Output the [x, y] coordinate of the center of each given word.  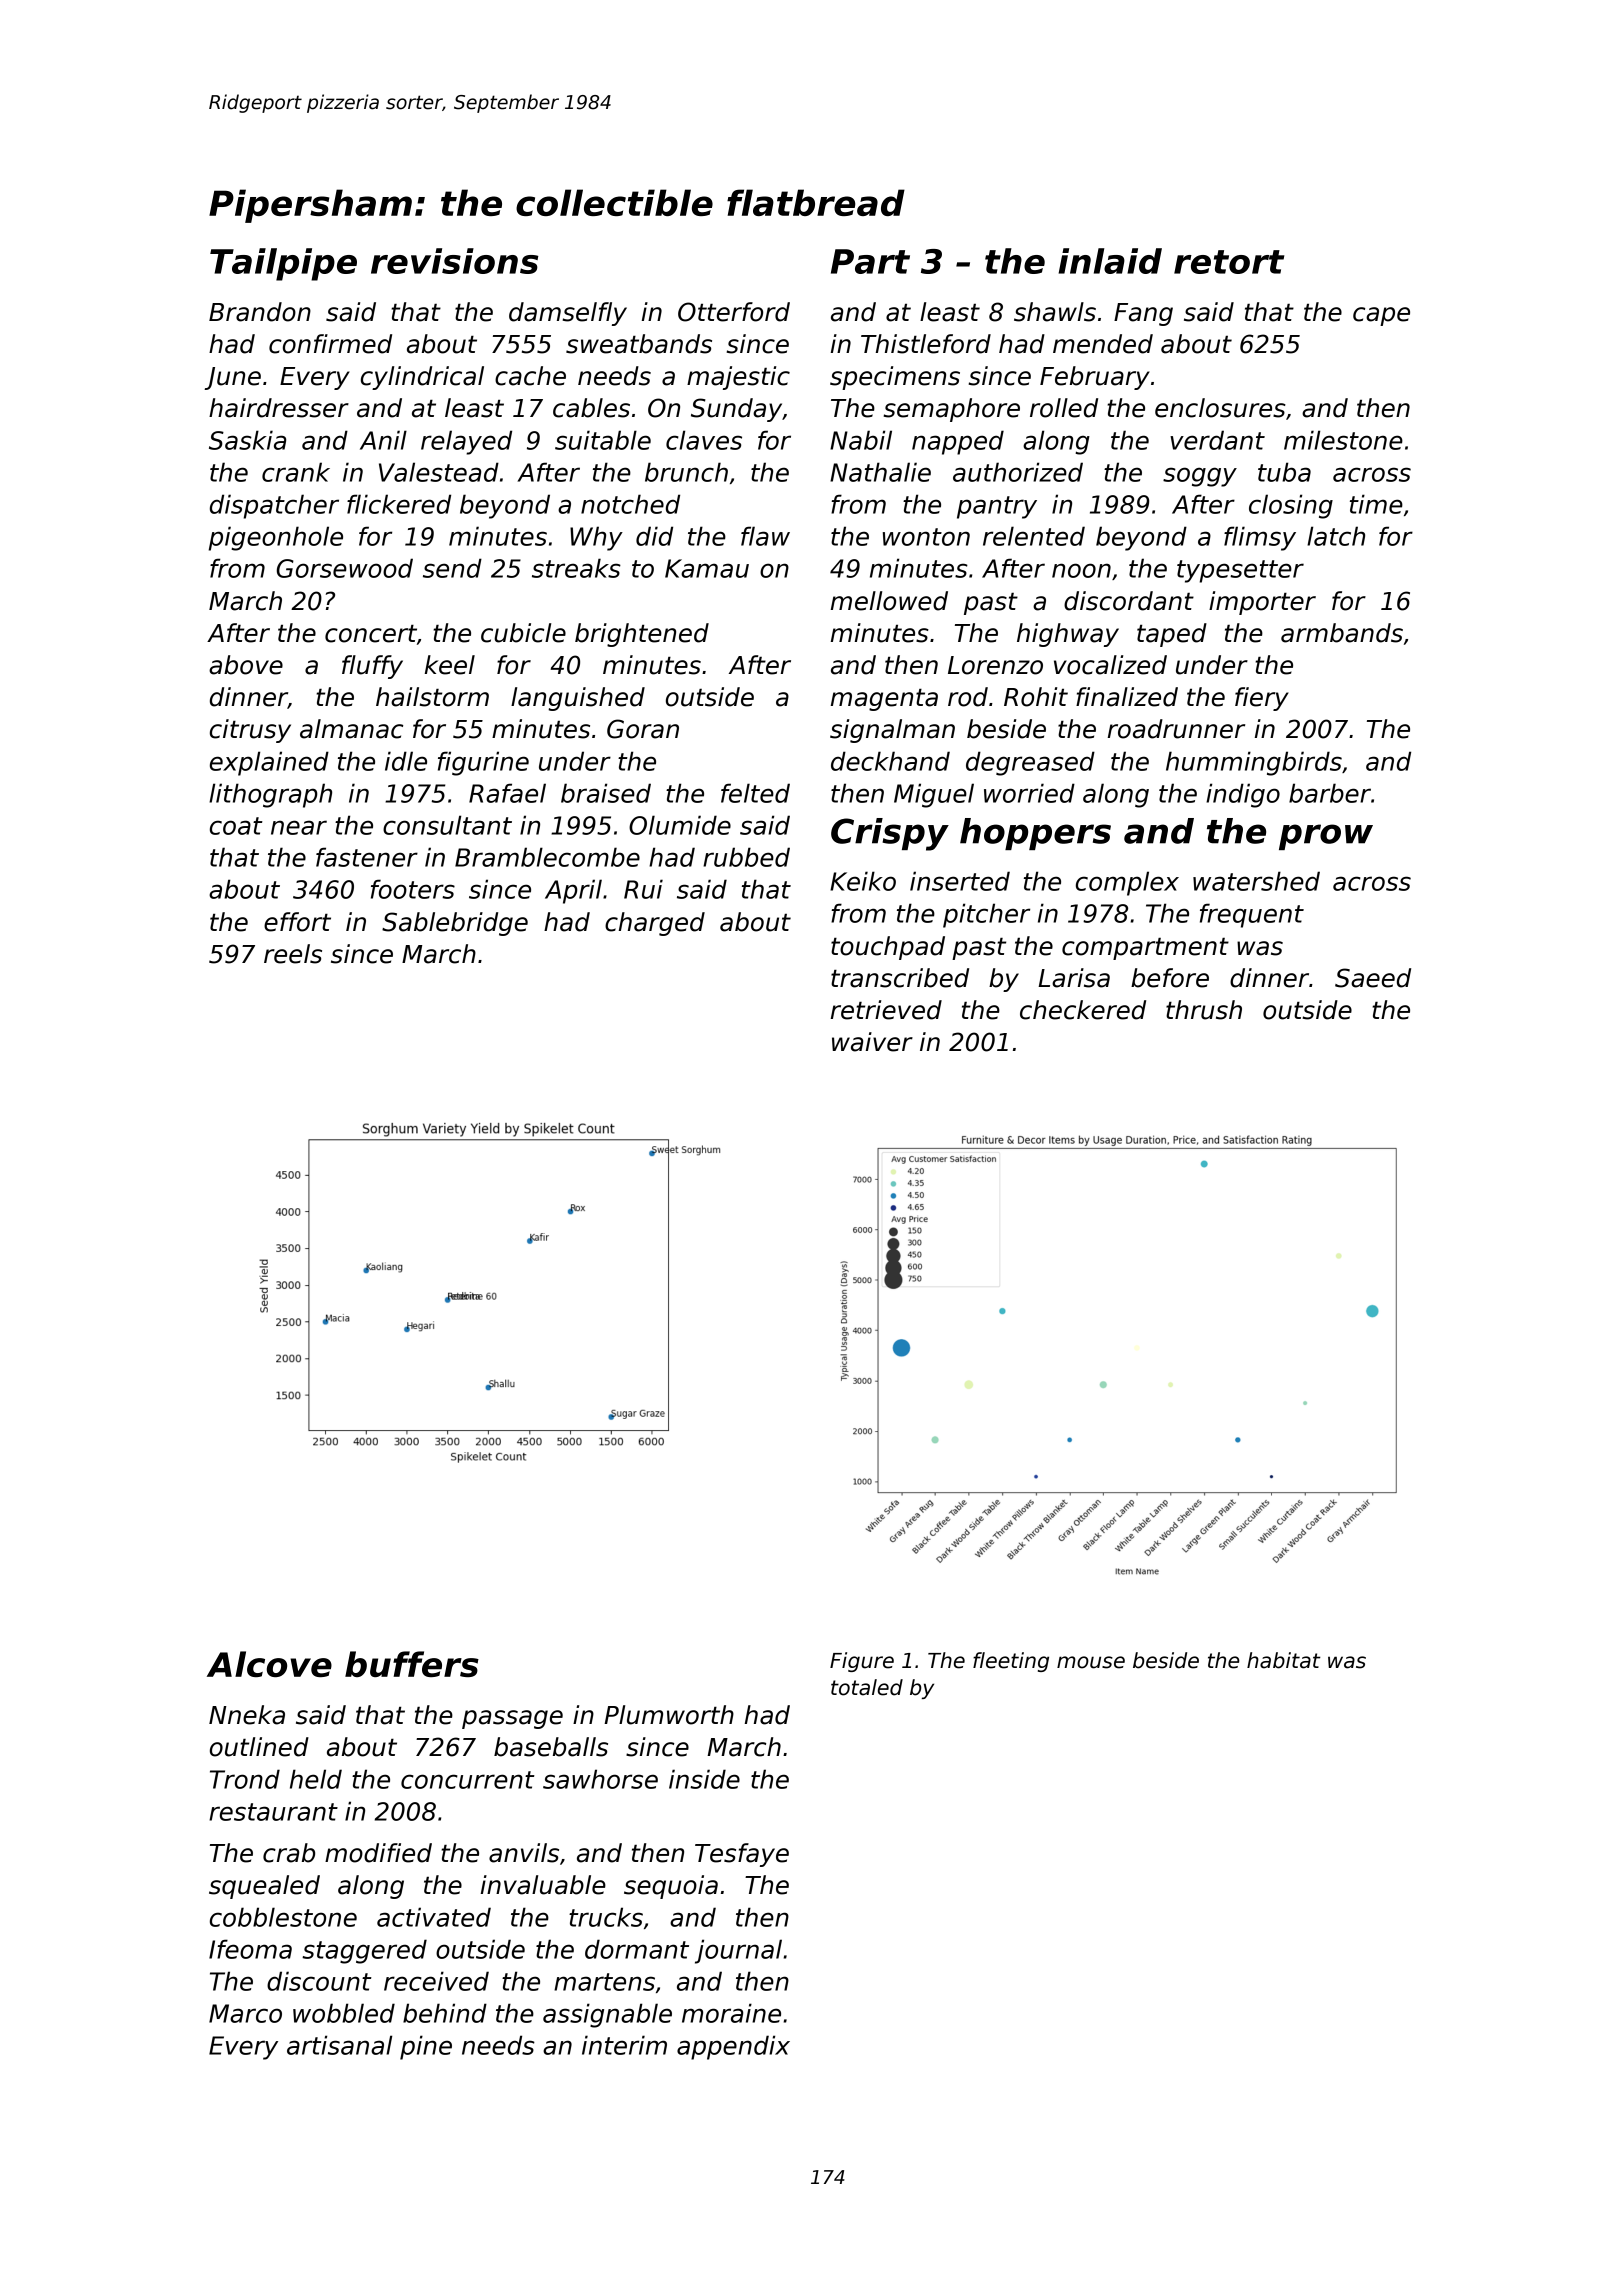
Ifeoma [250, 1949]
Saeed [1373, 978]
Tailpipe [283, 264]
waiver [872, 1042]
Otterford [734, 312]
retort [1229, 262]
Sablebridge [455, 924]
